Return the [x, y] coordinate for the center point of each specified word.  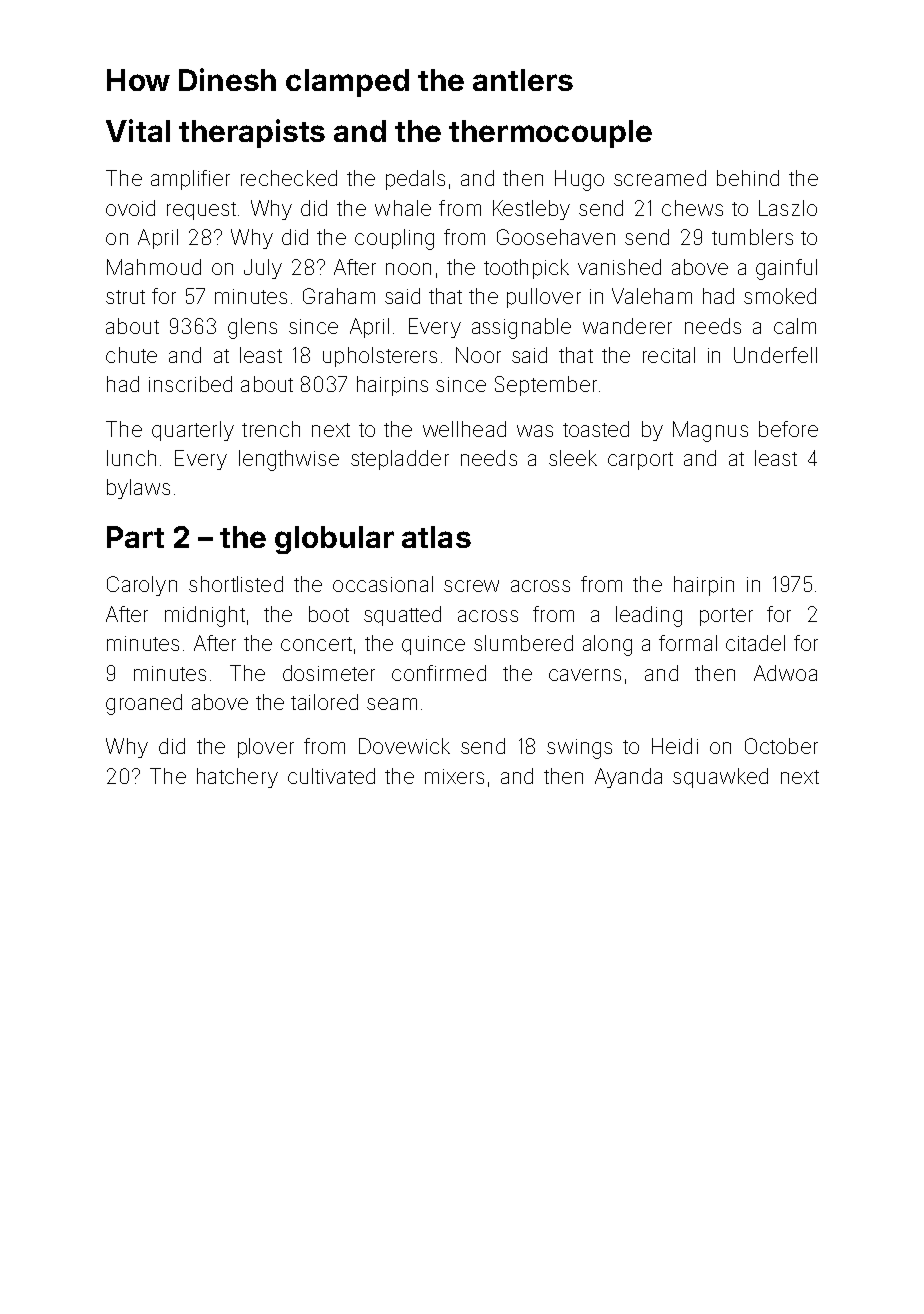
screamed [660, 178]
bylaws [138, 489]
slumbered [523, 643]
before [788, 429]
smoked [780, 296]
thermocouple [550, 134]
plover [266, 748]
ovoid [130, 208]
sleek [573, 458]
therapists [252, 133]
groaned [144, 704]
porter [726, 617]
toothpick [526, 269]
